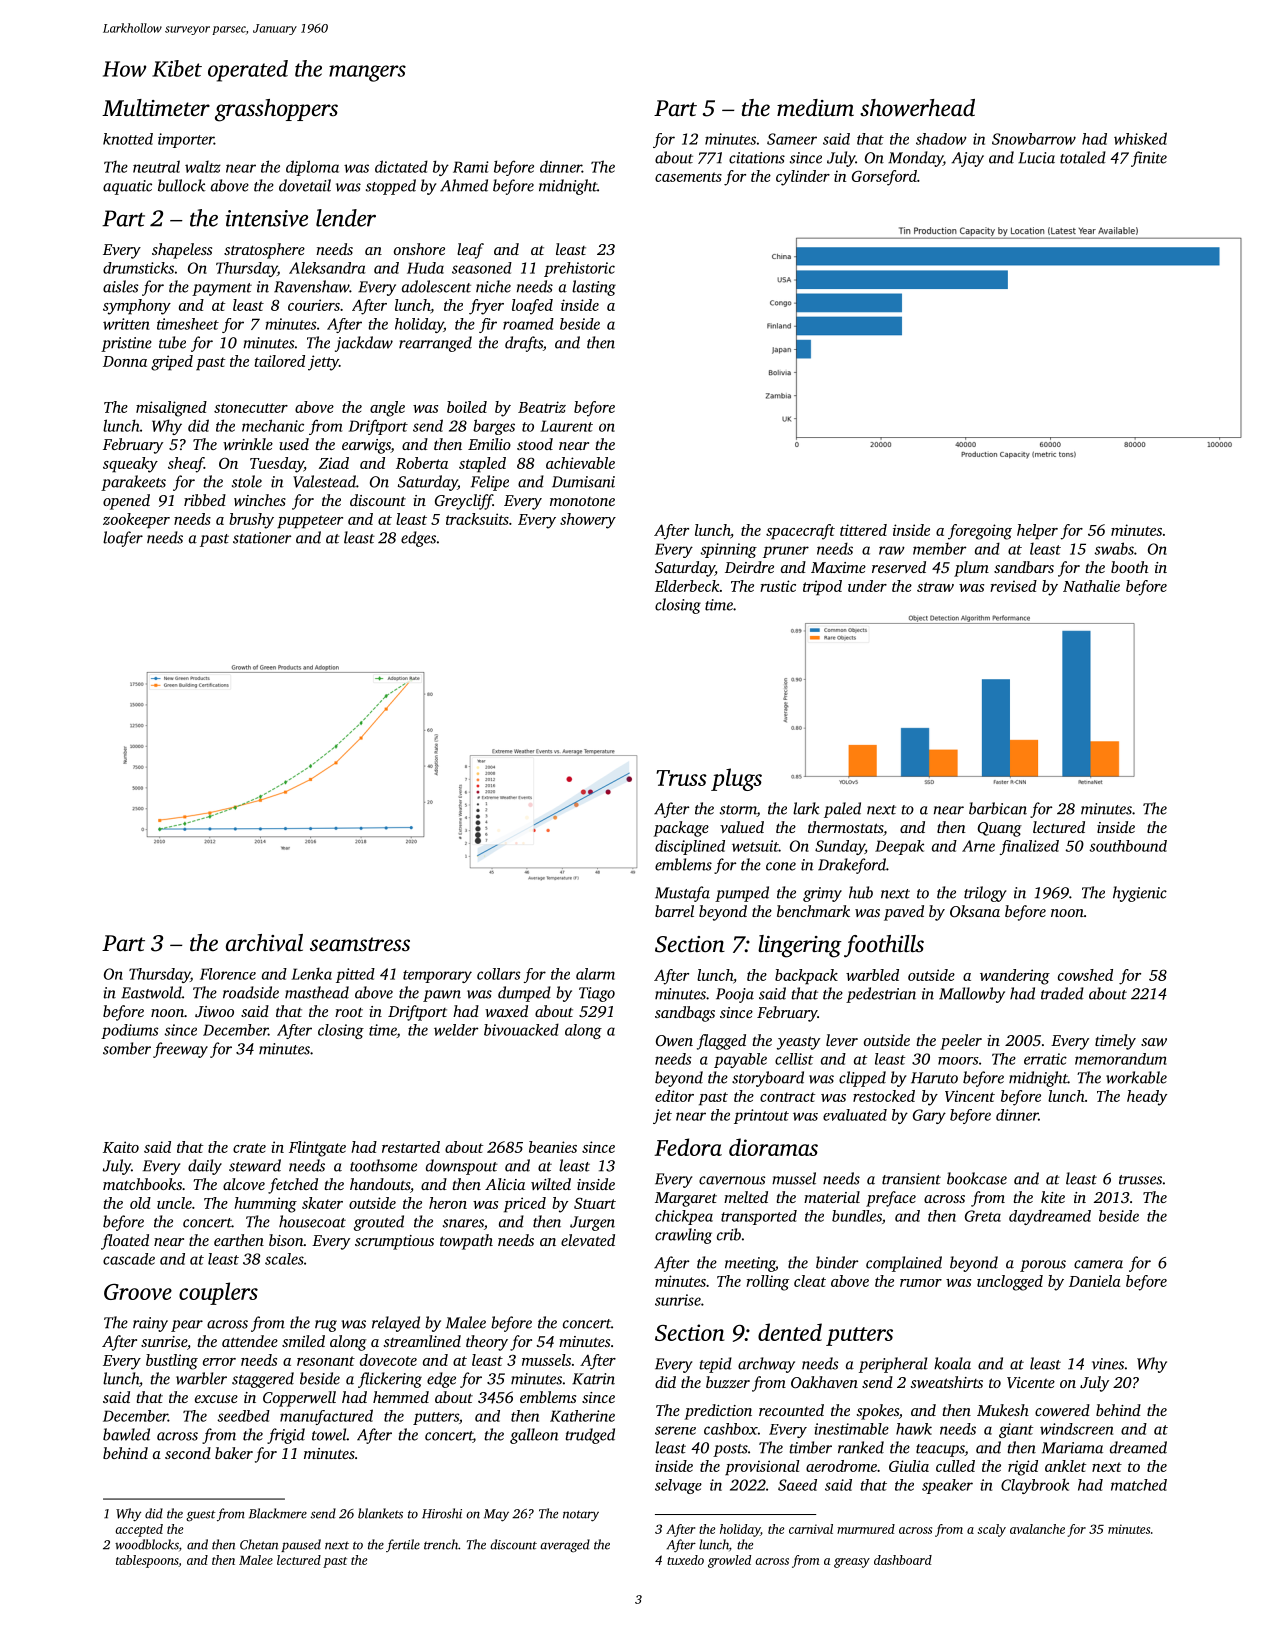  Describe the element at coordinates (471, 167) in the image. I see `Rami` at that location.
